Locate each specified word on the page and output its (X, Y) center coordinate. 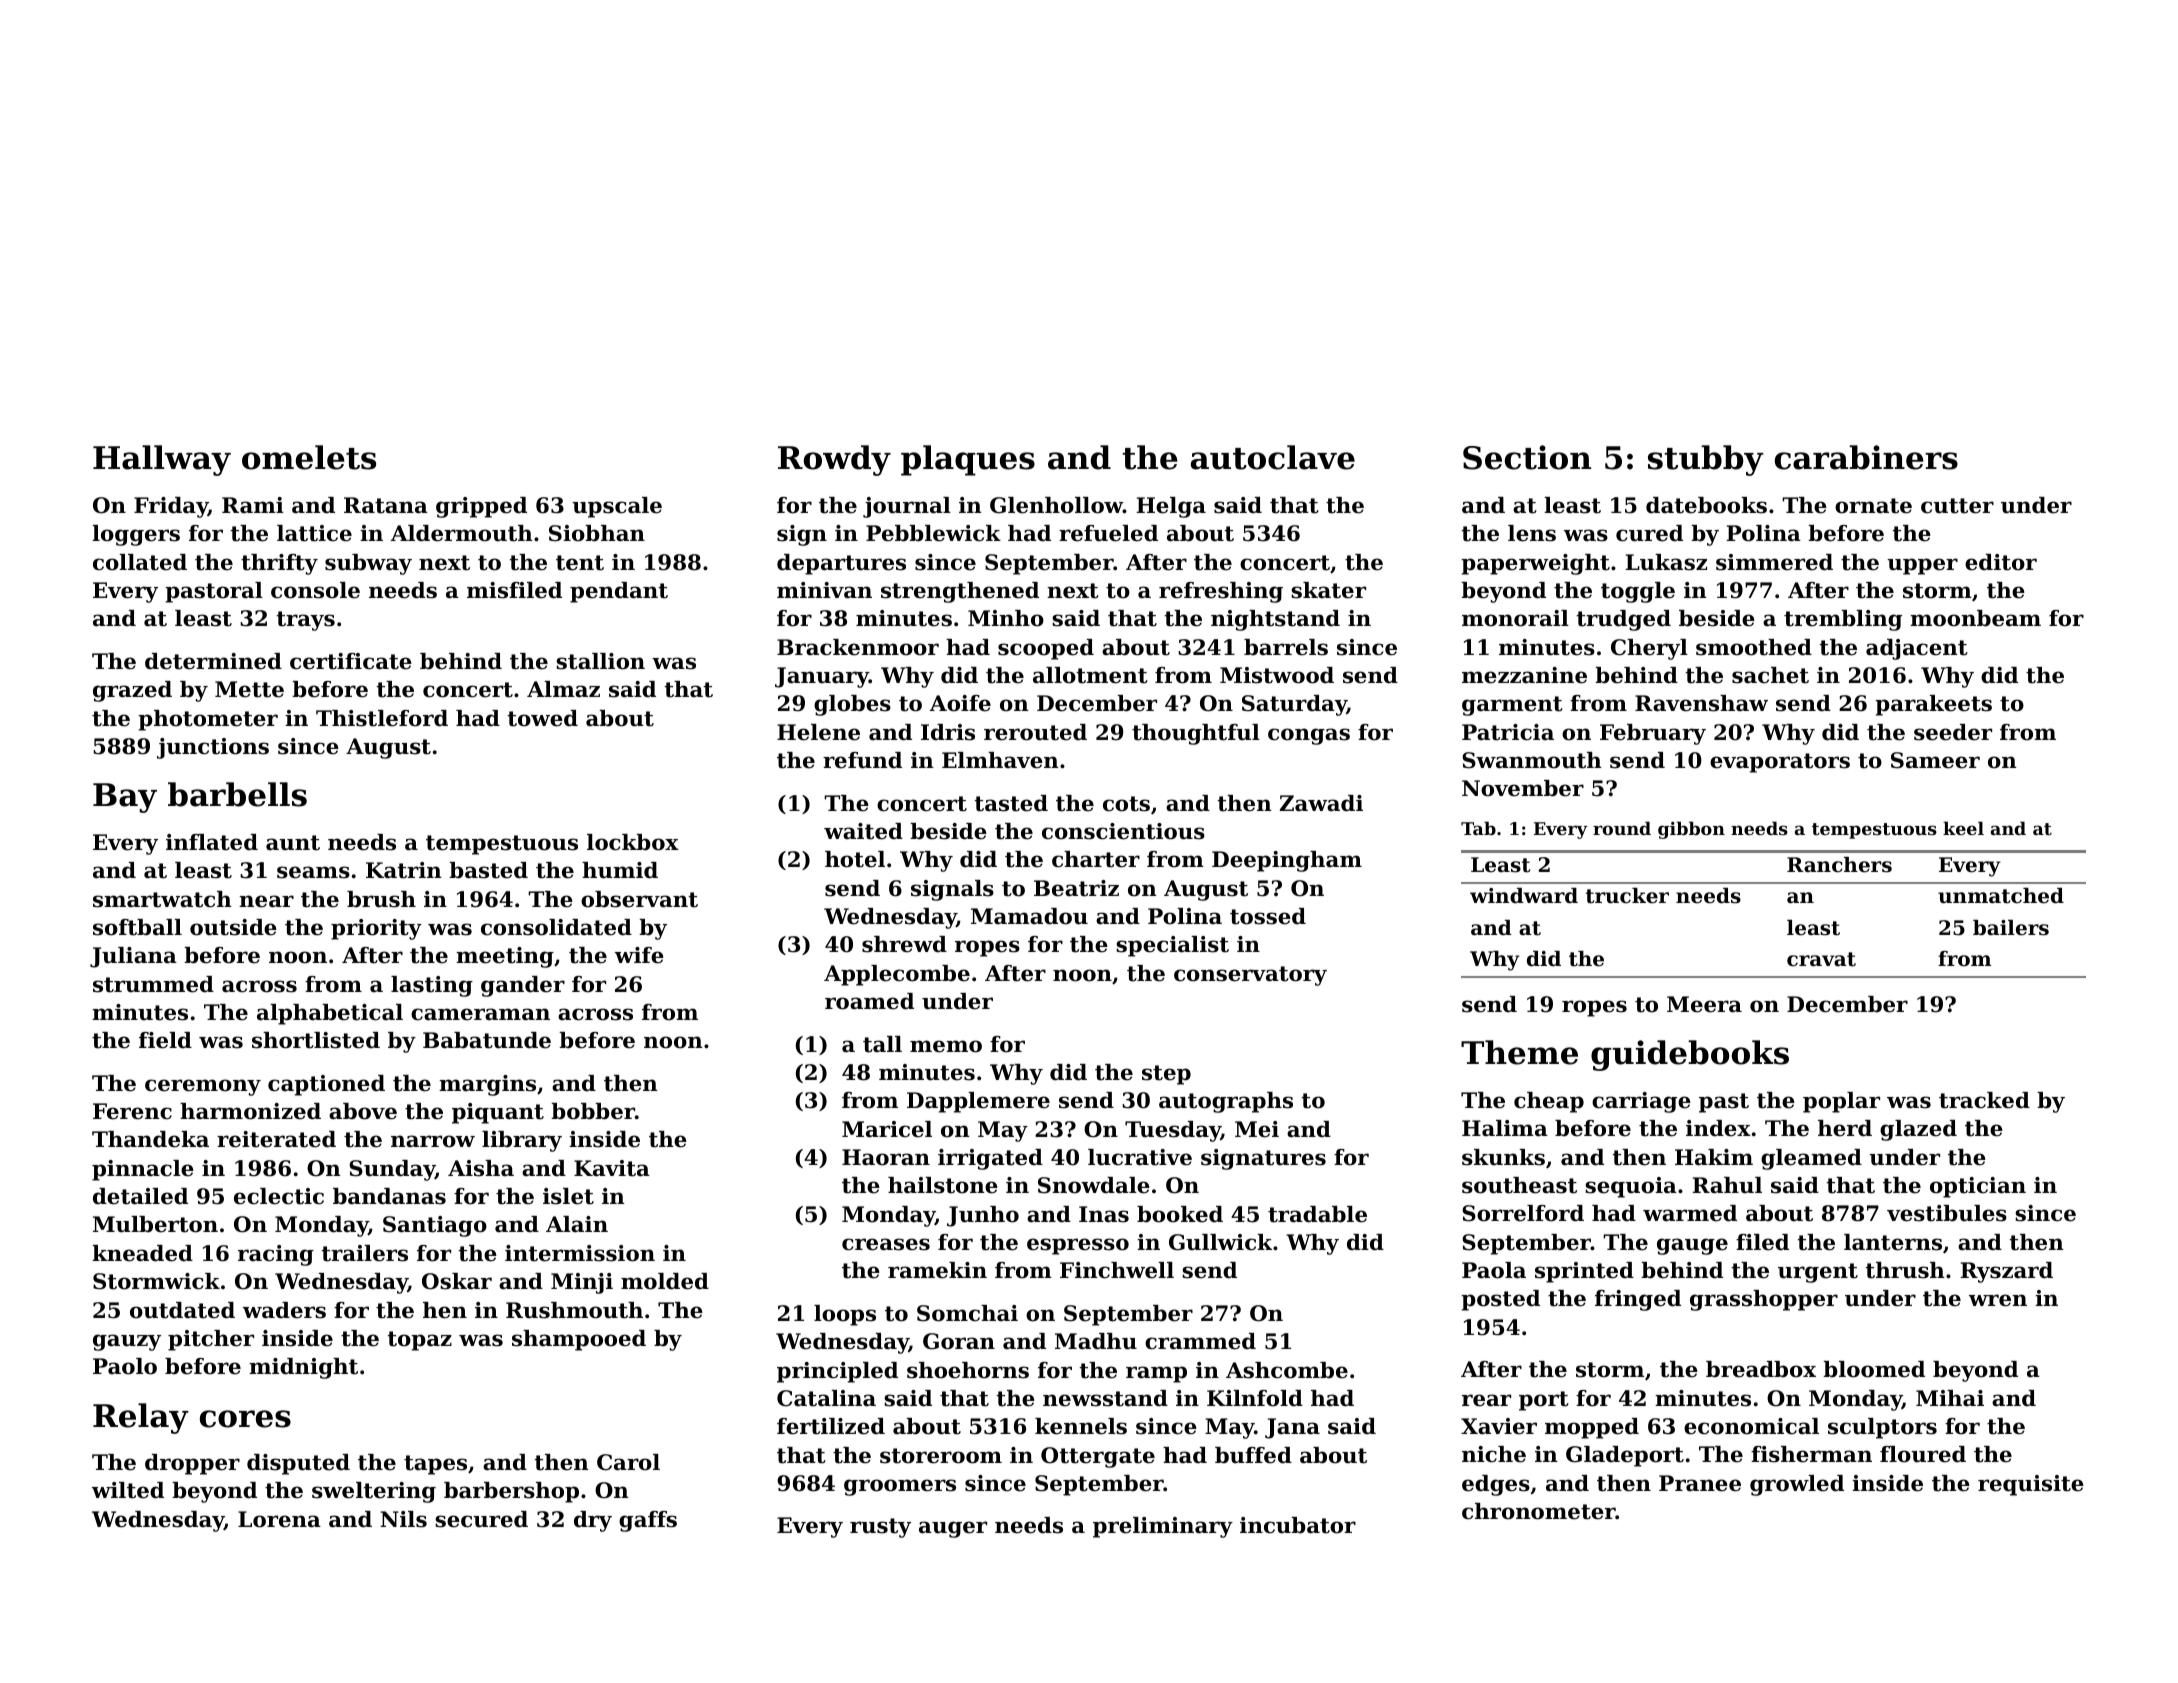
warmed (1690, 1213)
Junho (983, 1216)
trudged (1623, 620)
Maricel (887, 1129)
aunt (293, 843)
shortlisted (316, 1040)
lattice (314, 533)
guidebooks (1690, 1055)
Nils (403, 1519)
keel (1963, 828)
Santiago (435, 1226)
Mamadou (1029, 916)
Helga (1171, 507)
